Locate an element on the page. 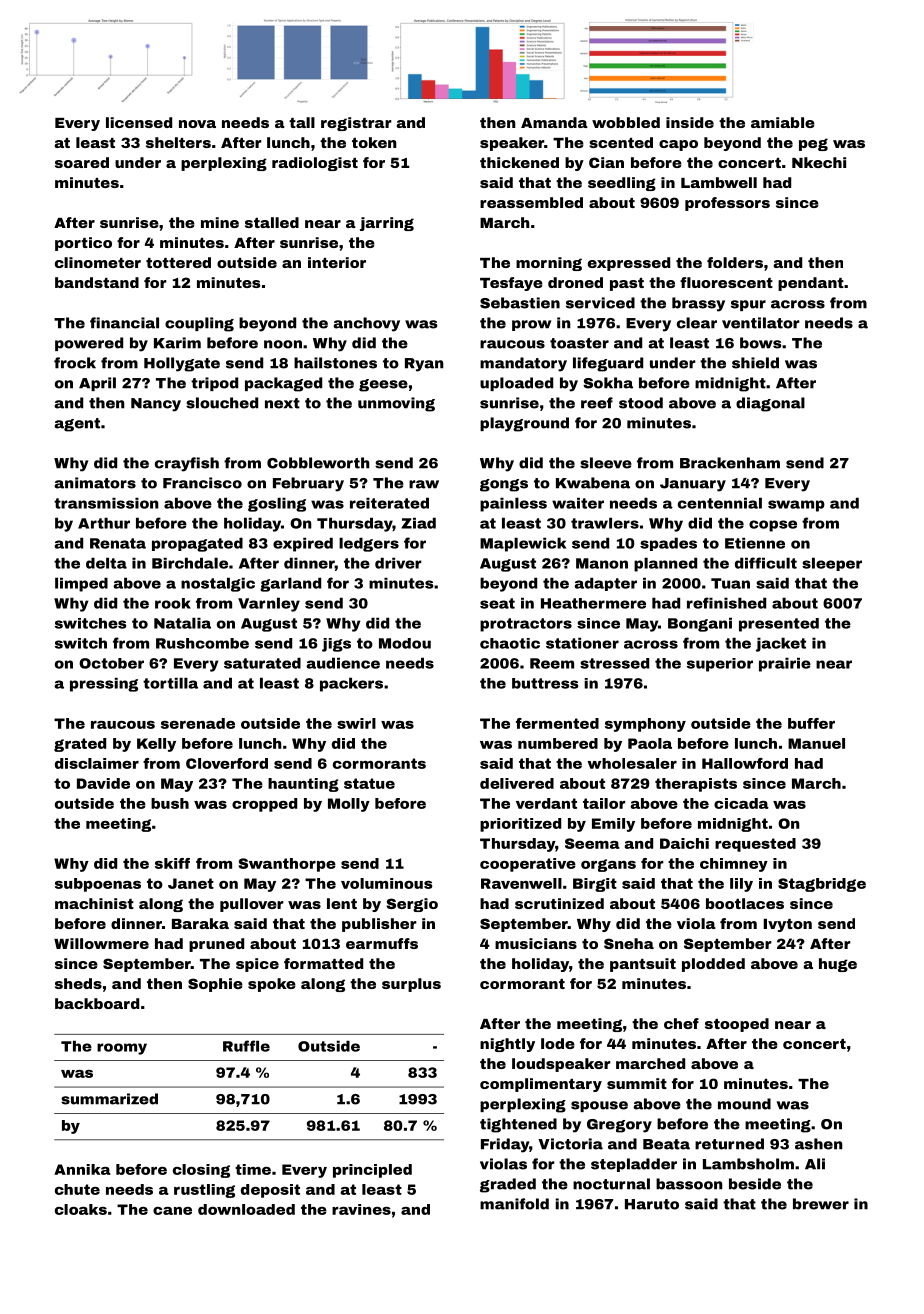 The image size is (924, 1314). nova is located at coordinates (197, 124).
